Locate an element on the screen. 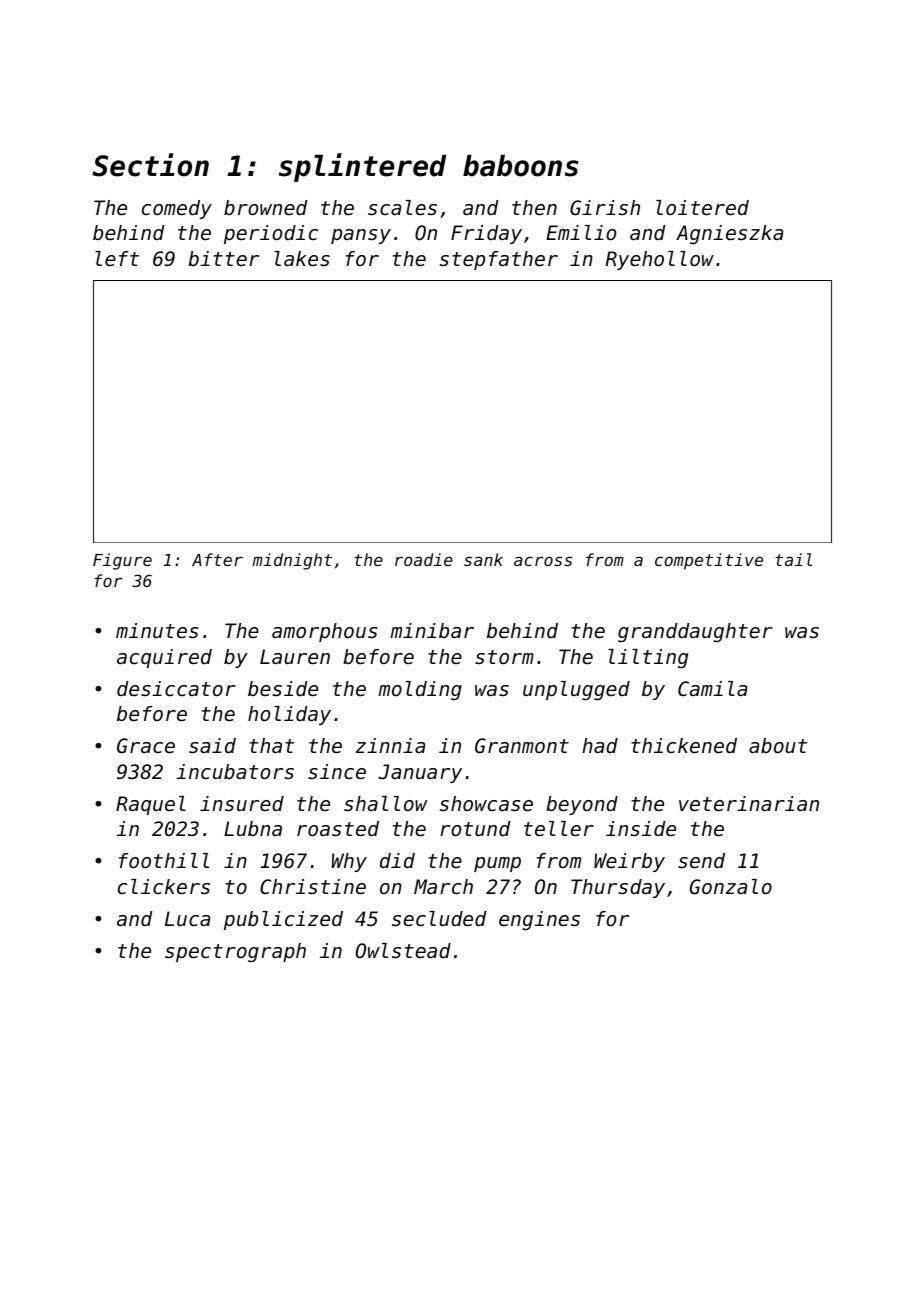  Figure is located at coordinates (122, 561).
